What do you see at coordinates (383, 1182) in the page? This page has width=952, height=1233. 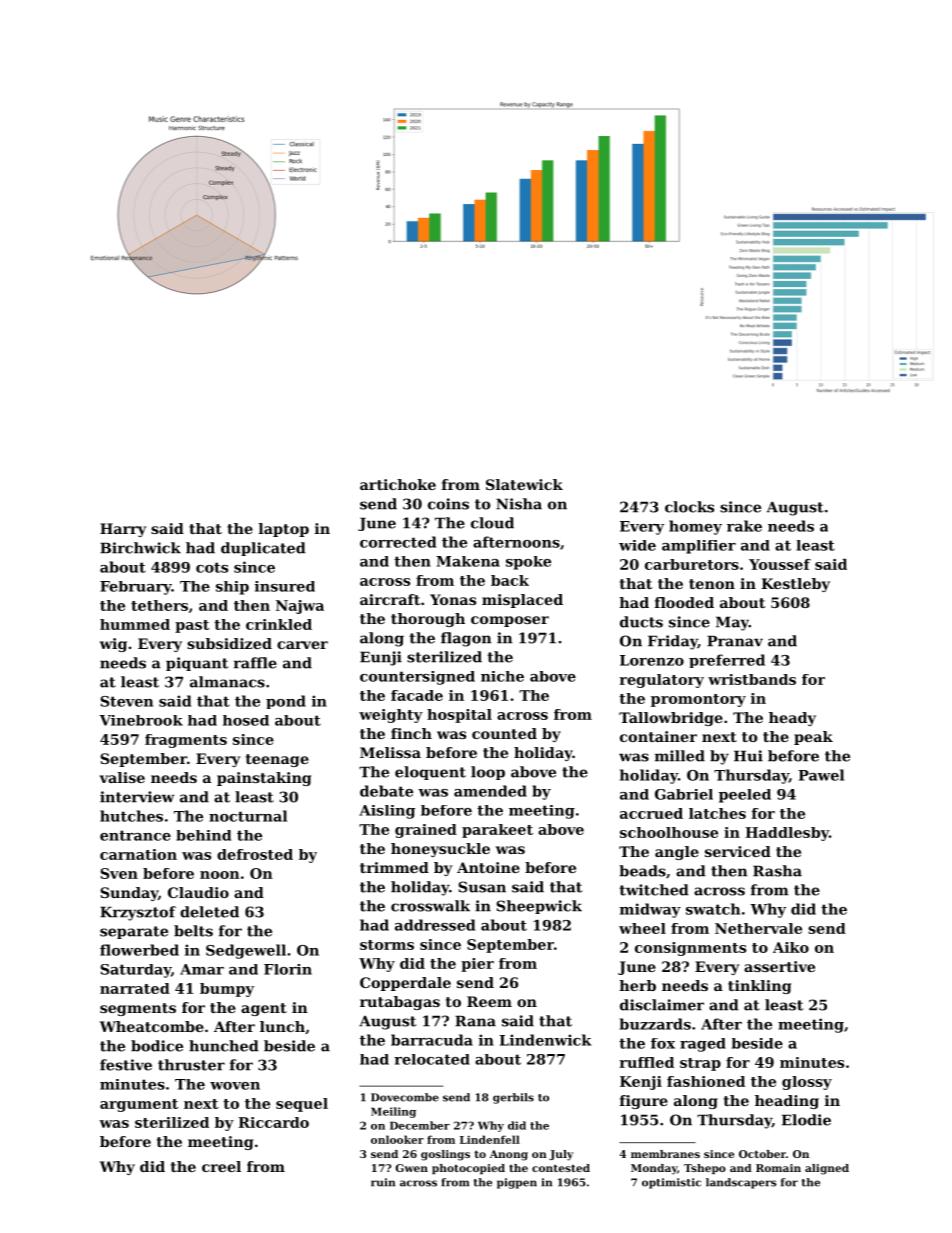 I see `ruin` at bounding box center [383, 1182].
